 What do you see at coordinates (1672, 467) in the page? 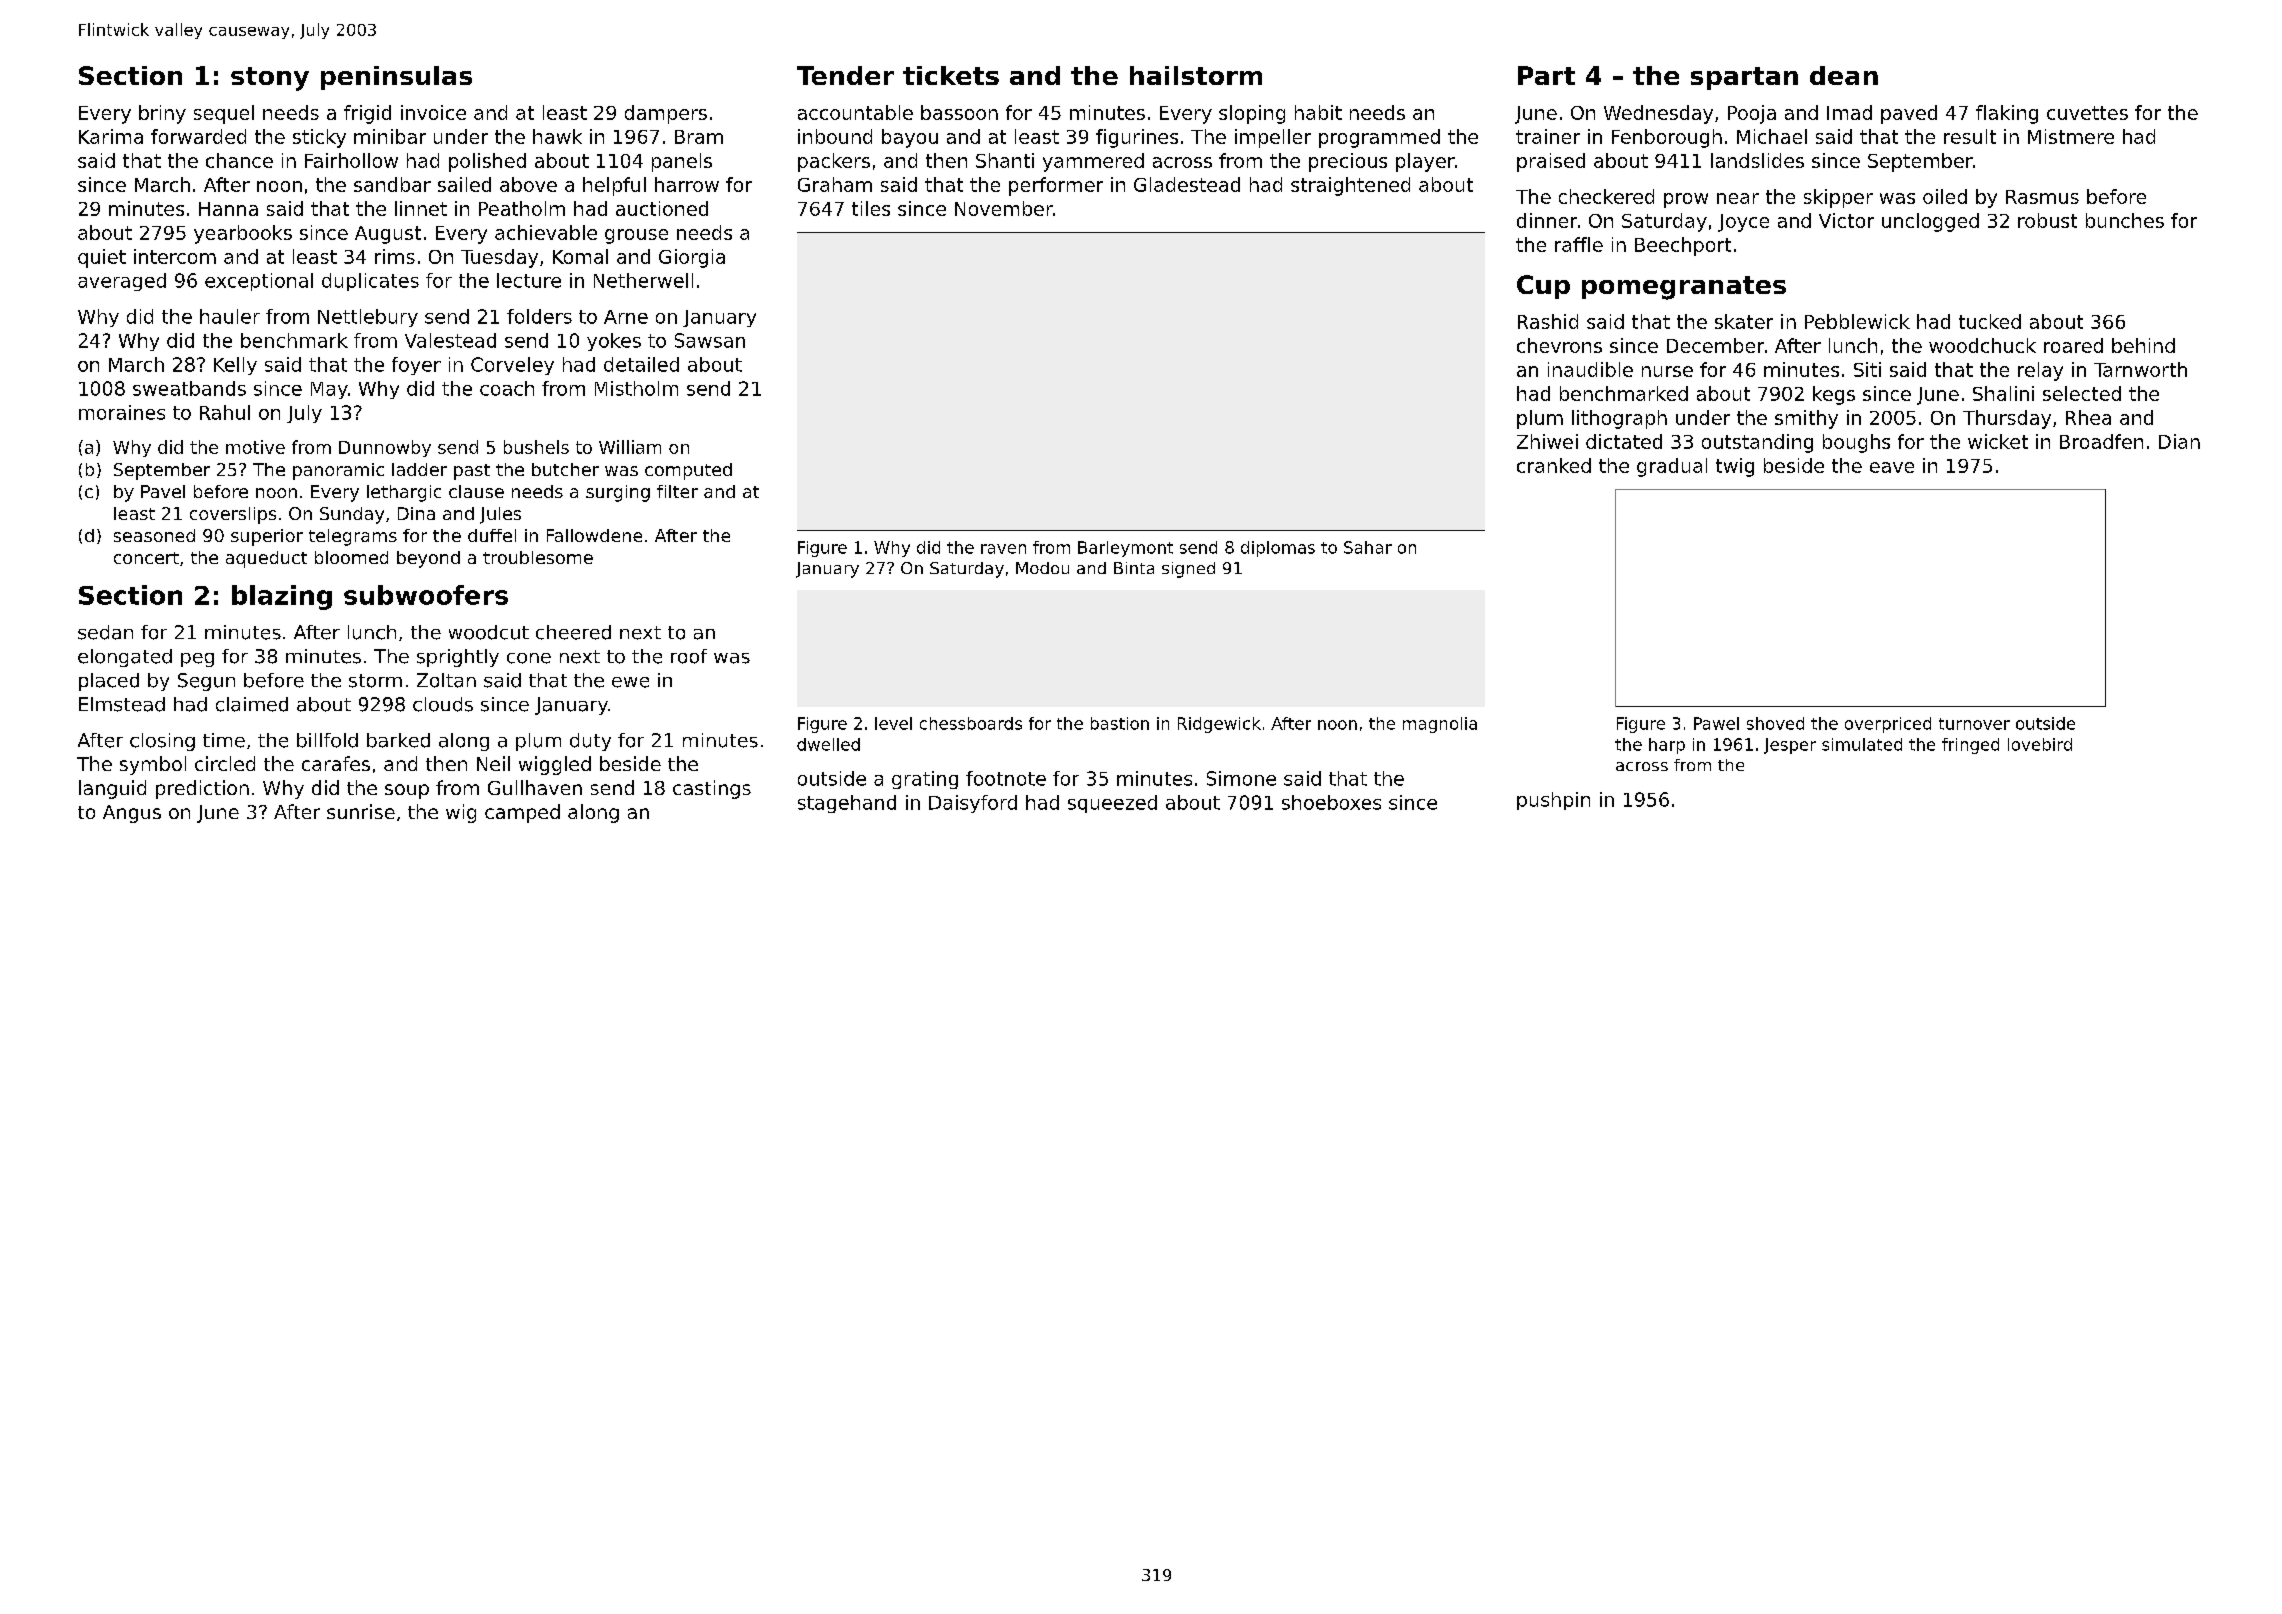
I see `gradual` at bounding box center [1672, 467].
